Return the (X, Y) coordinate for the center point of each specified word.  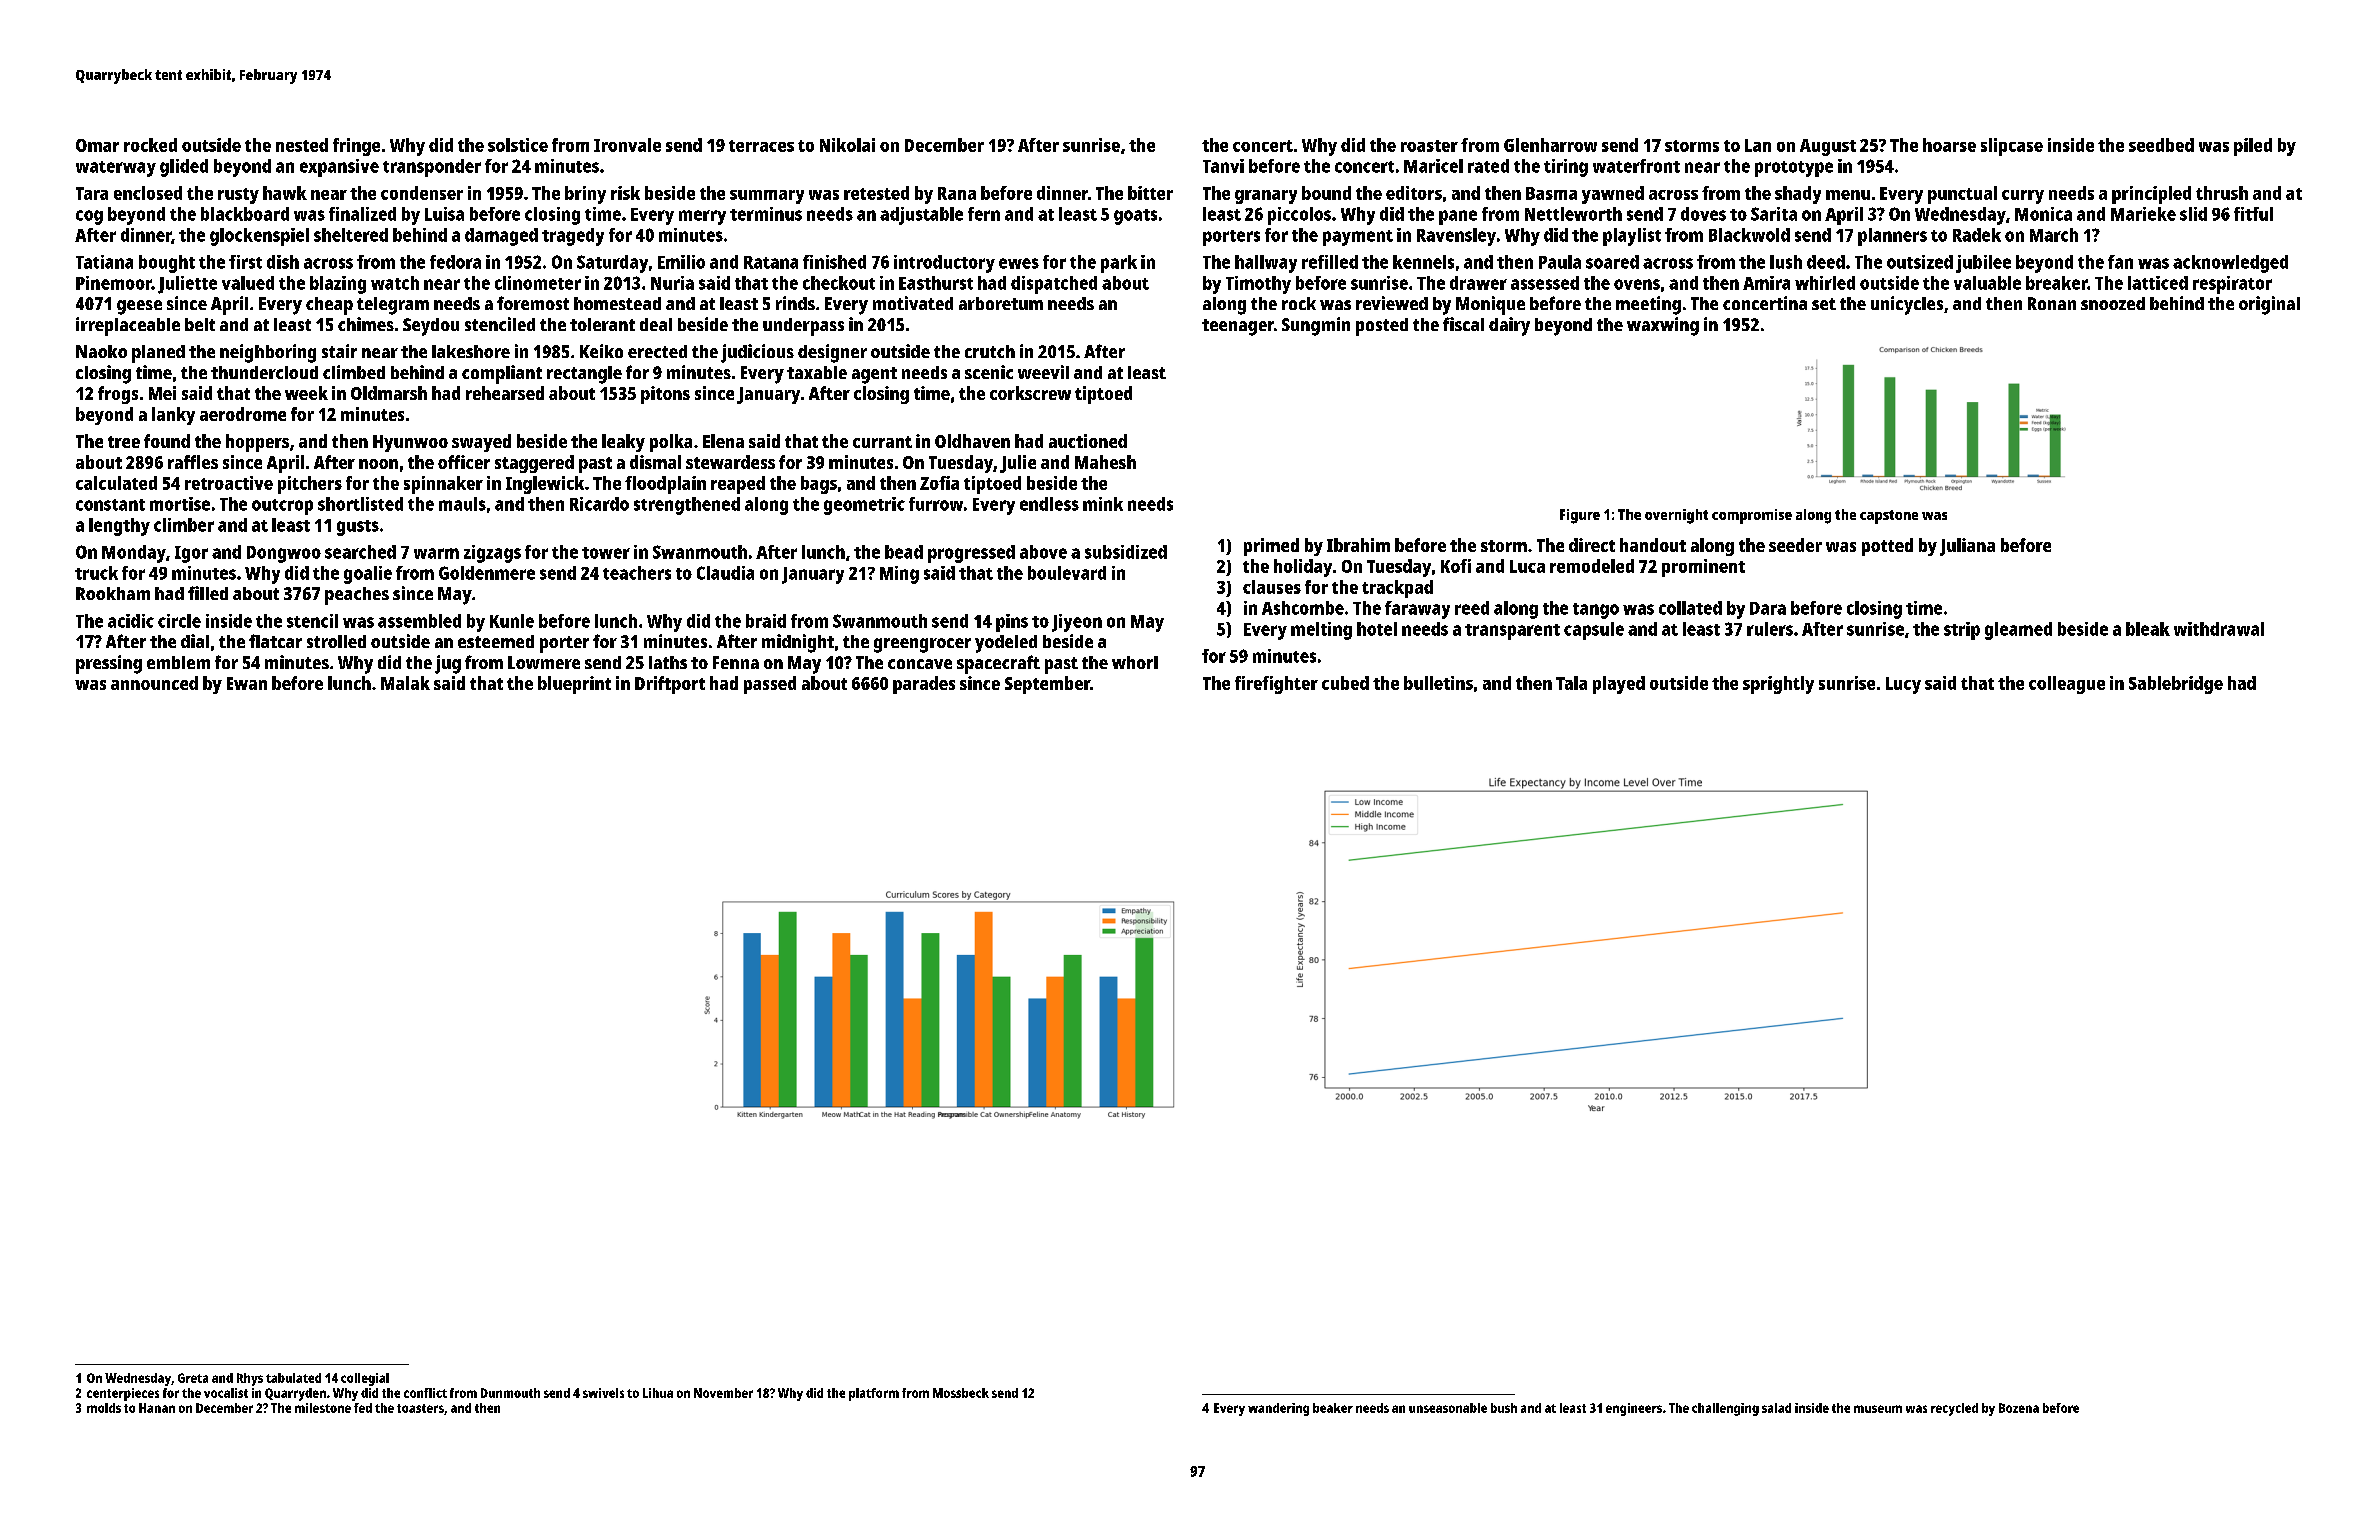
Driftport (670, 685)
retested (876, 193)
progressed (971, 554)
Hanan (157, 1408)
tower (606, 553)
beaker (1333, 1408)
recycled (1954, 1409)
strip (1962, 631)
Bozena (2019, 1408)
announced (154, 683)
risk (625, 193)
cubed (1345, 683)
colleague (2067, 685)
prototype (1794, 169)
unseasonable (1448, 1408)
